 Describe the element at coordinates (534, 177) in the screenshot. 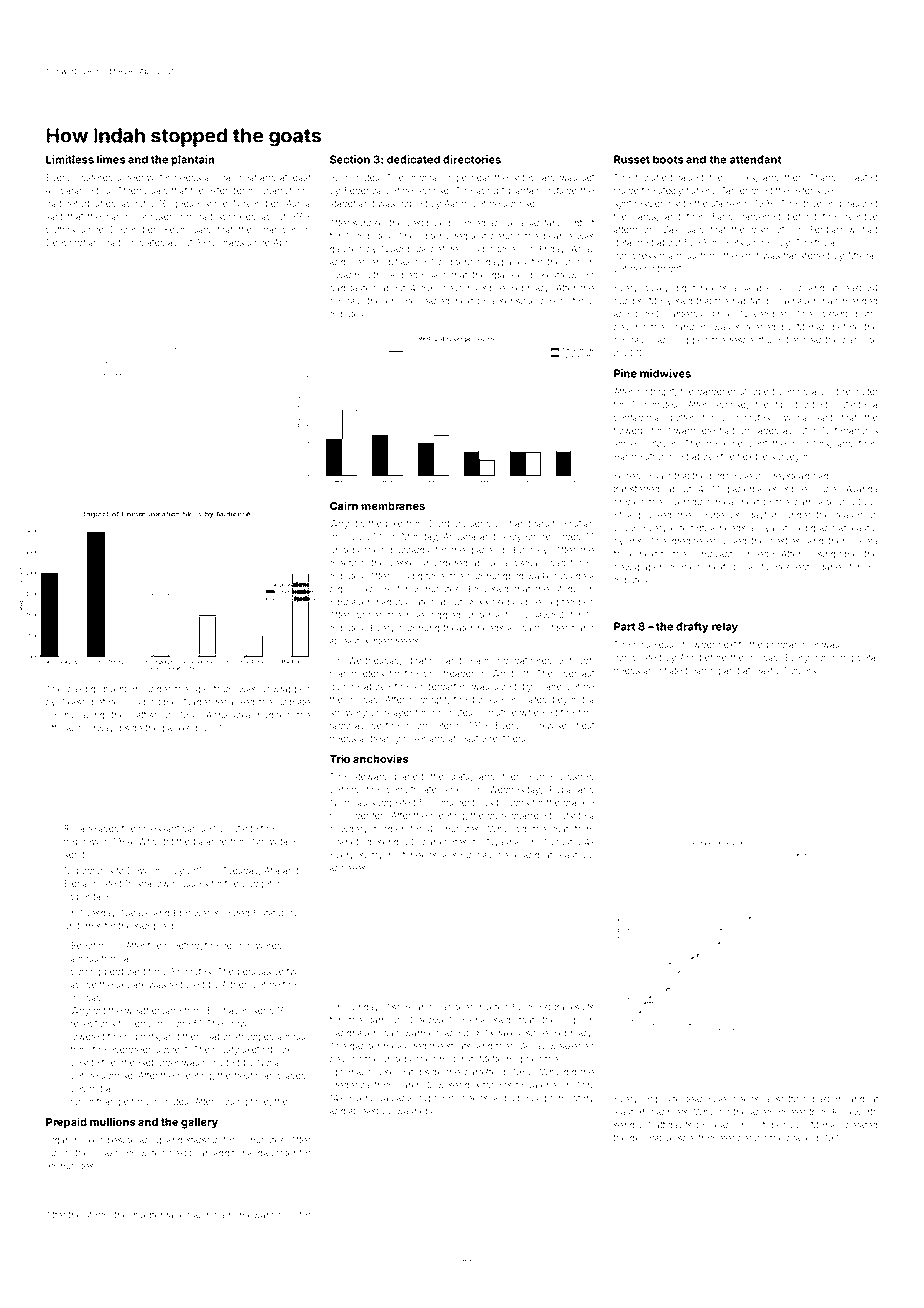

I see `sideboard` at that location.
